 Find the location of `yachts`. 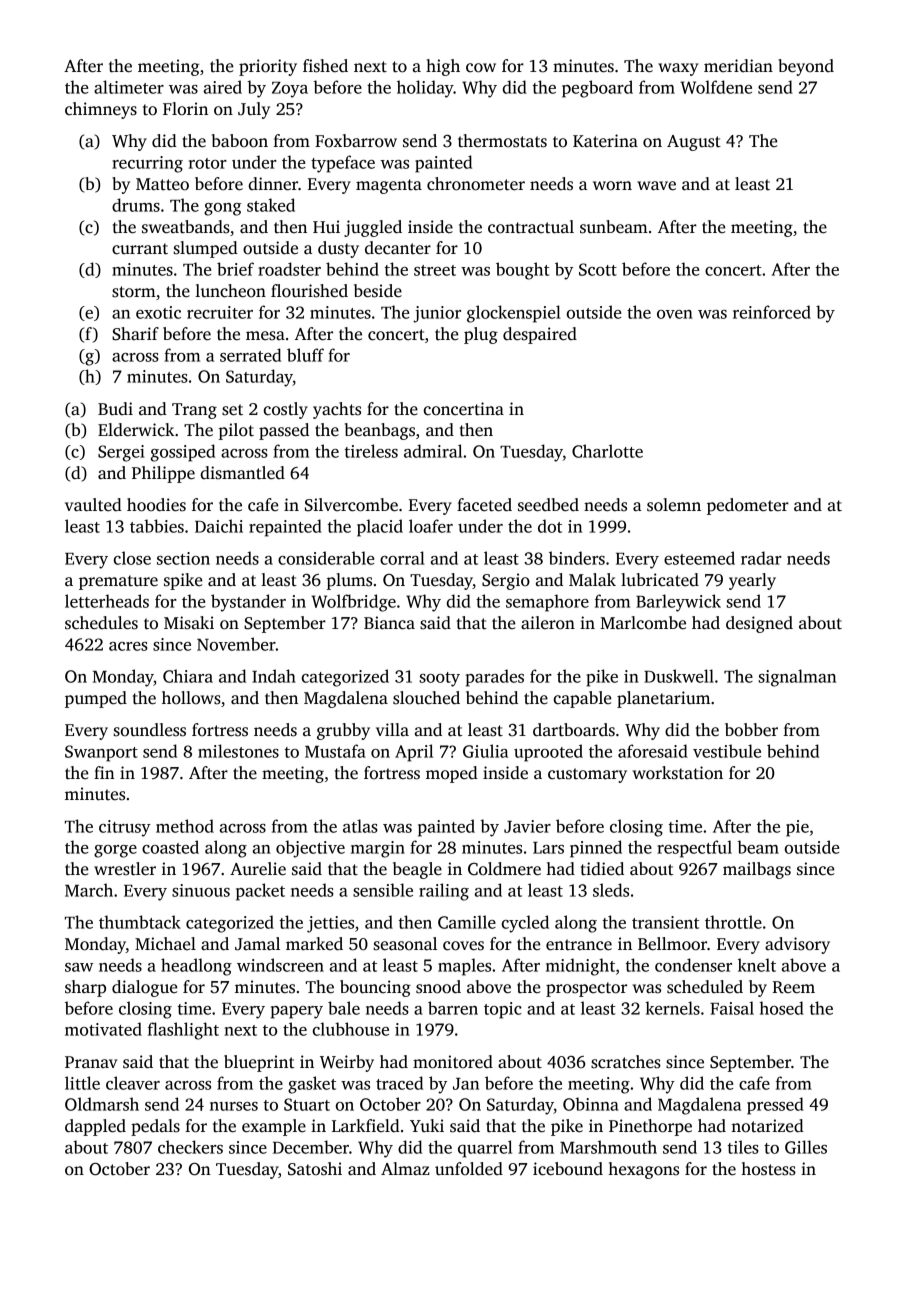

yachts is located at coordinates (337, 410).
